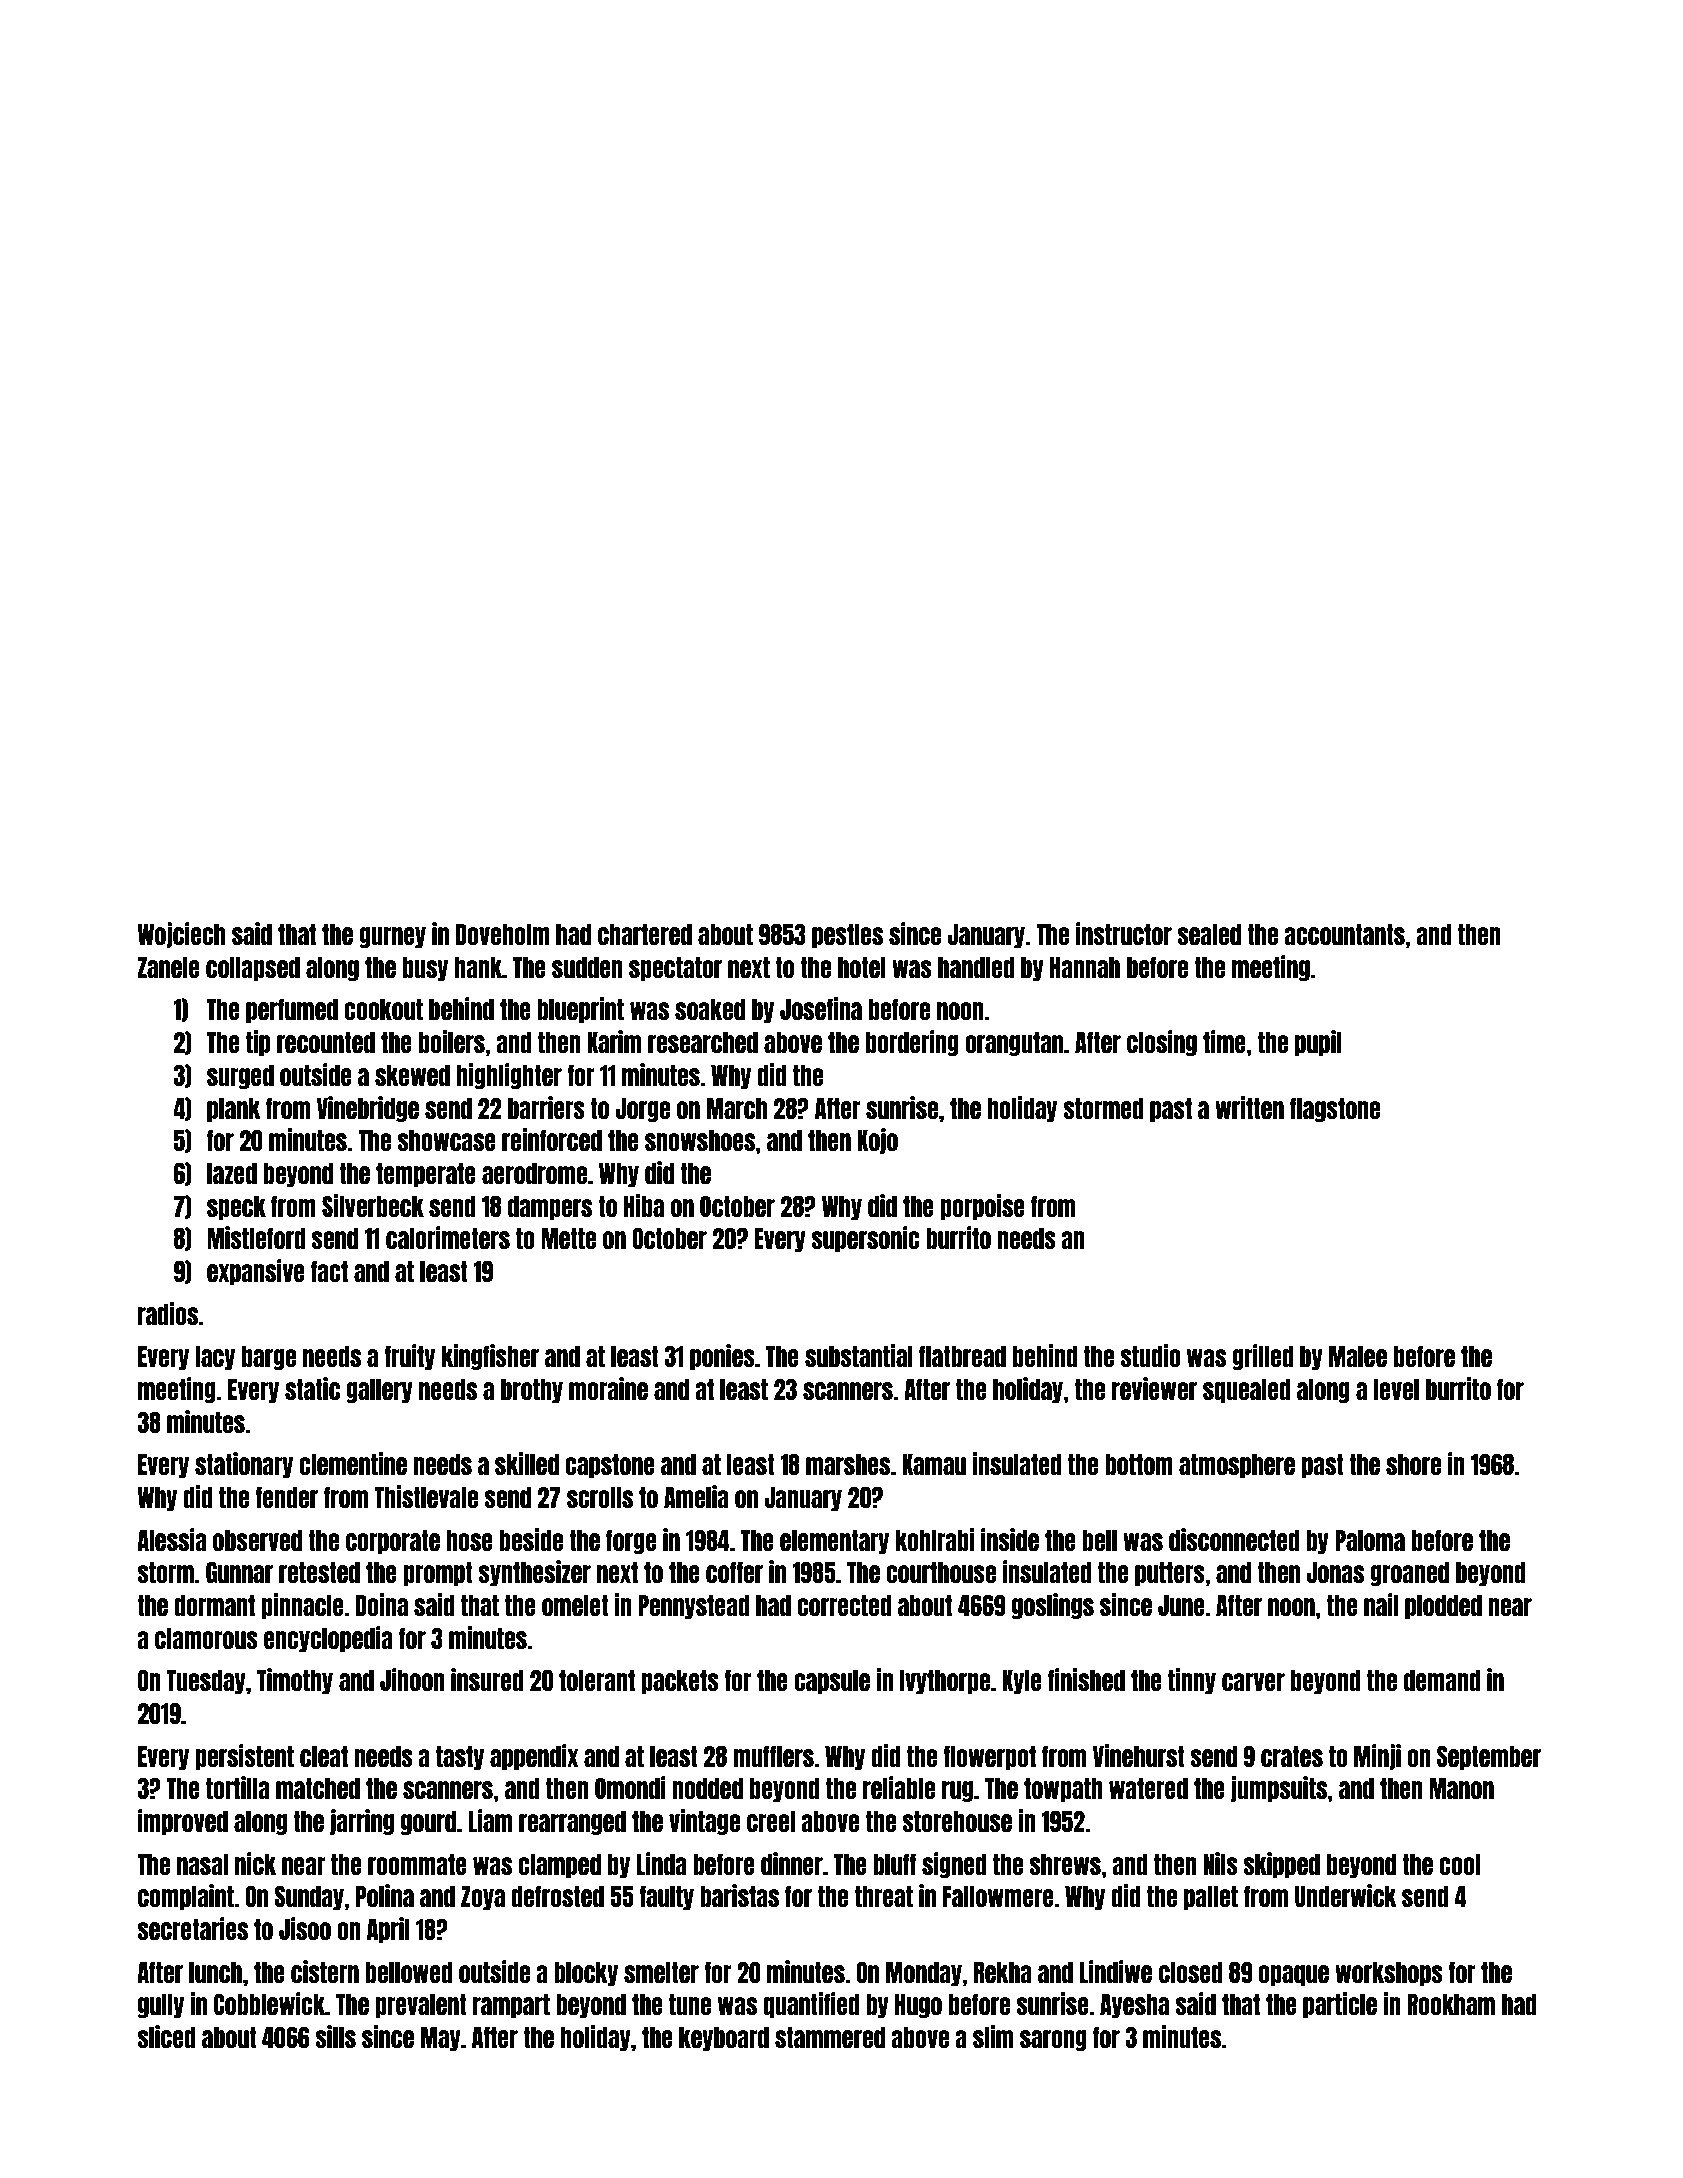  Describe the element at coordinates (1459, 1864) in the image. I see `cool` at that location.
